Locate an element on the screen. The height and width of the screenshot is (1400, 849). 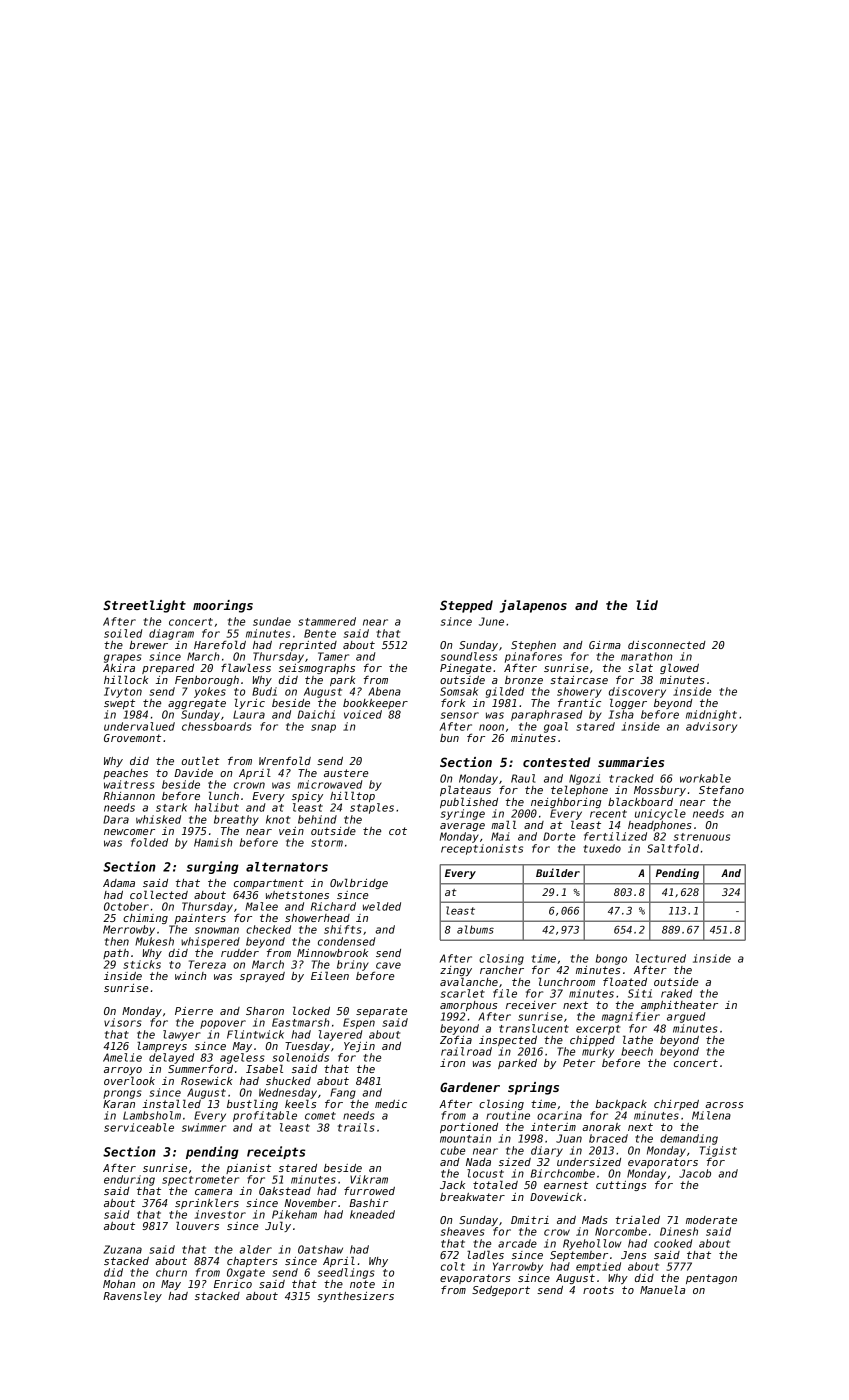
Ravensley is located at coordinates (132, 1296).
